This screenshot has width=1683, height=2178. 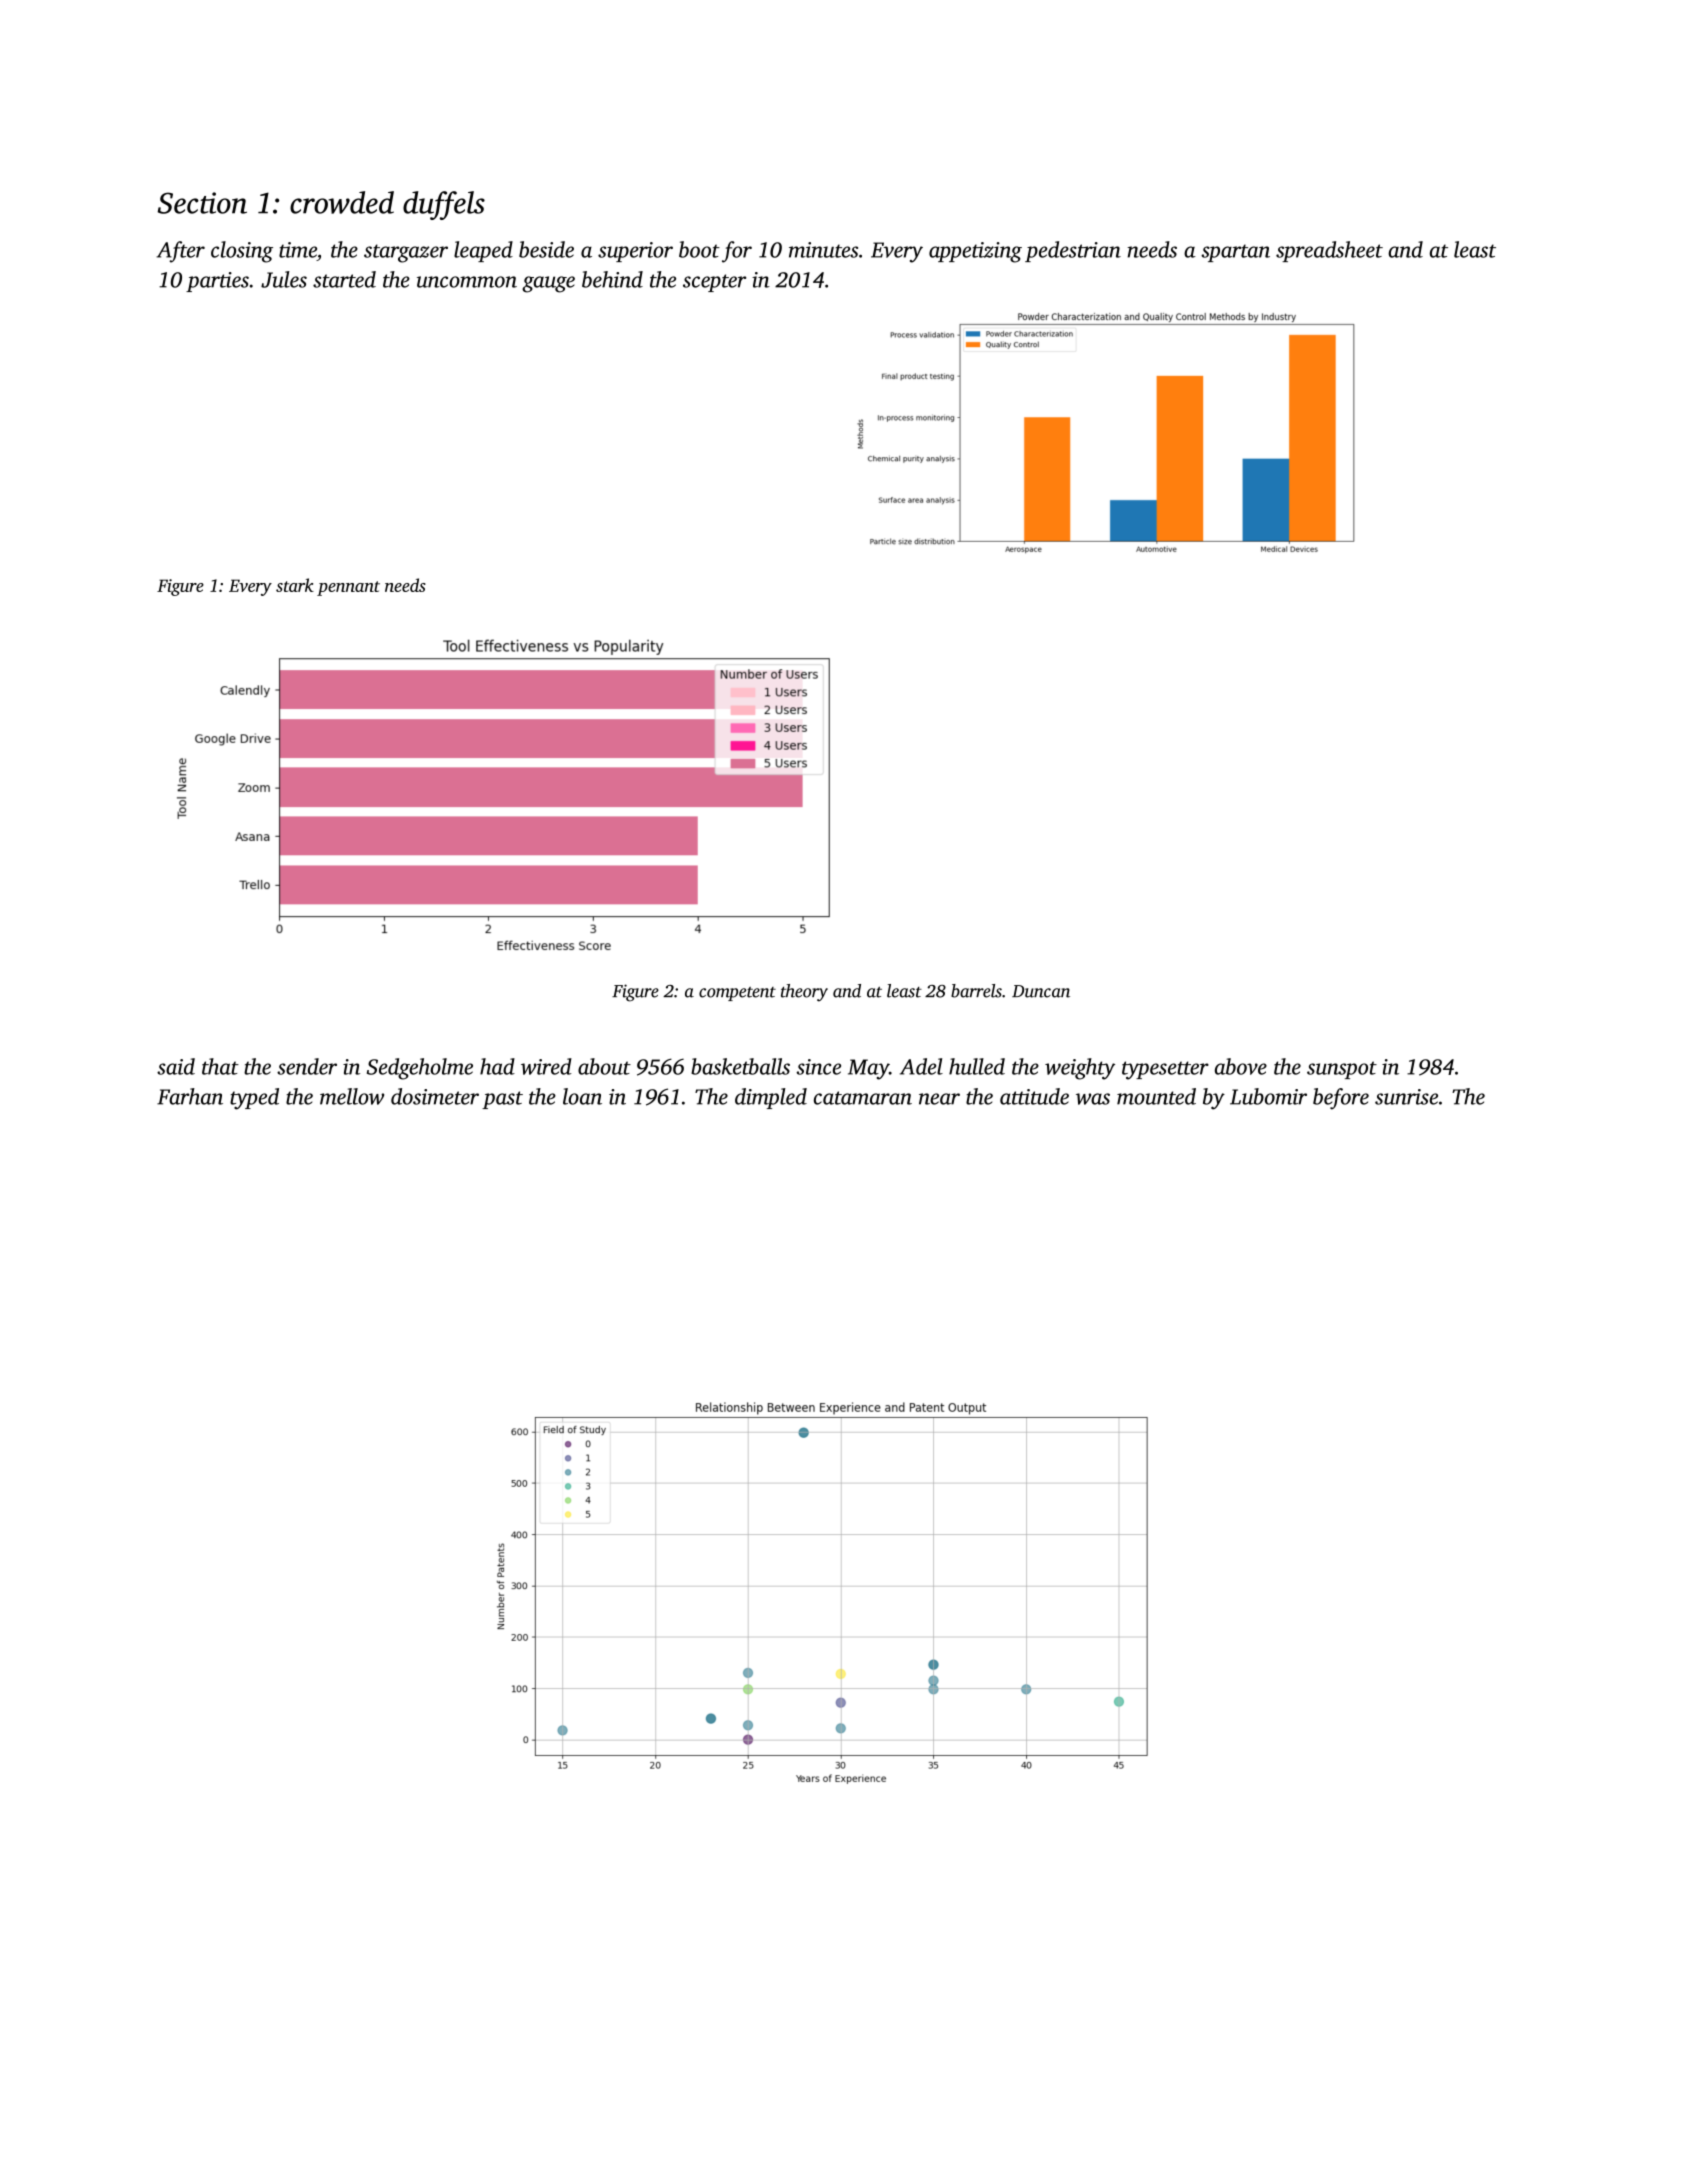 I want to click on scepter, so click(x=714, y=283).
